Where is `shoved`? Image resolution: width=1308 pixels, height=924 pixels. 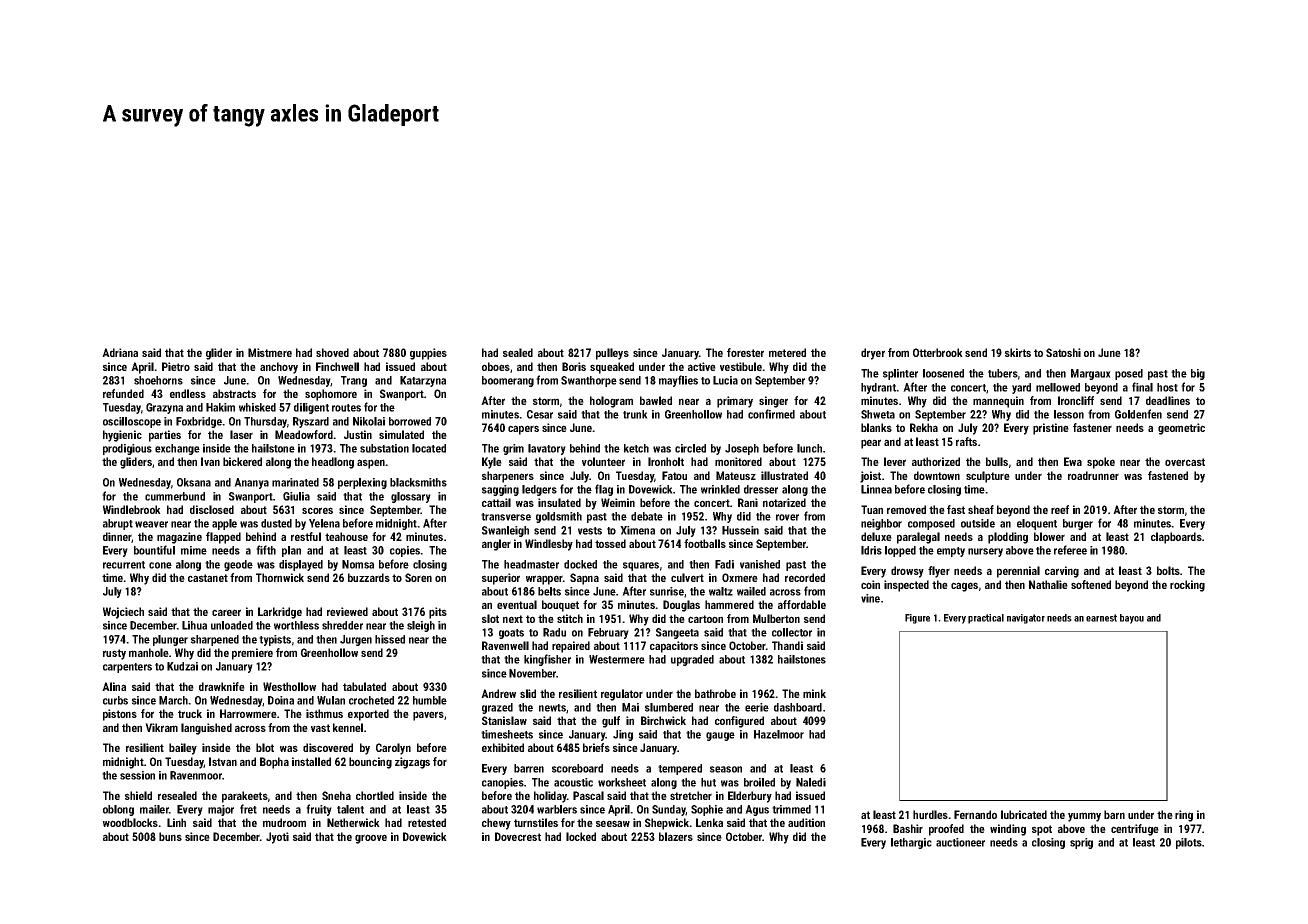 shoved is located at coordinates (332, 352).
